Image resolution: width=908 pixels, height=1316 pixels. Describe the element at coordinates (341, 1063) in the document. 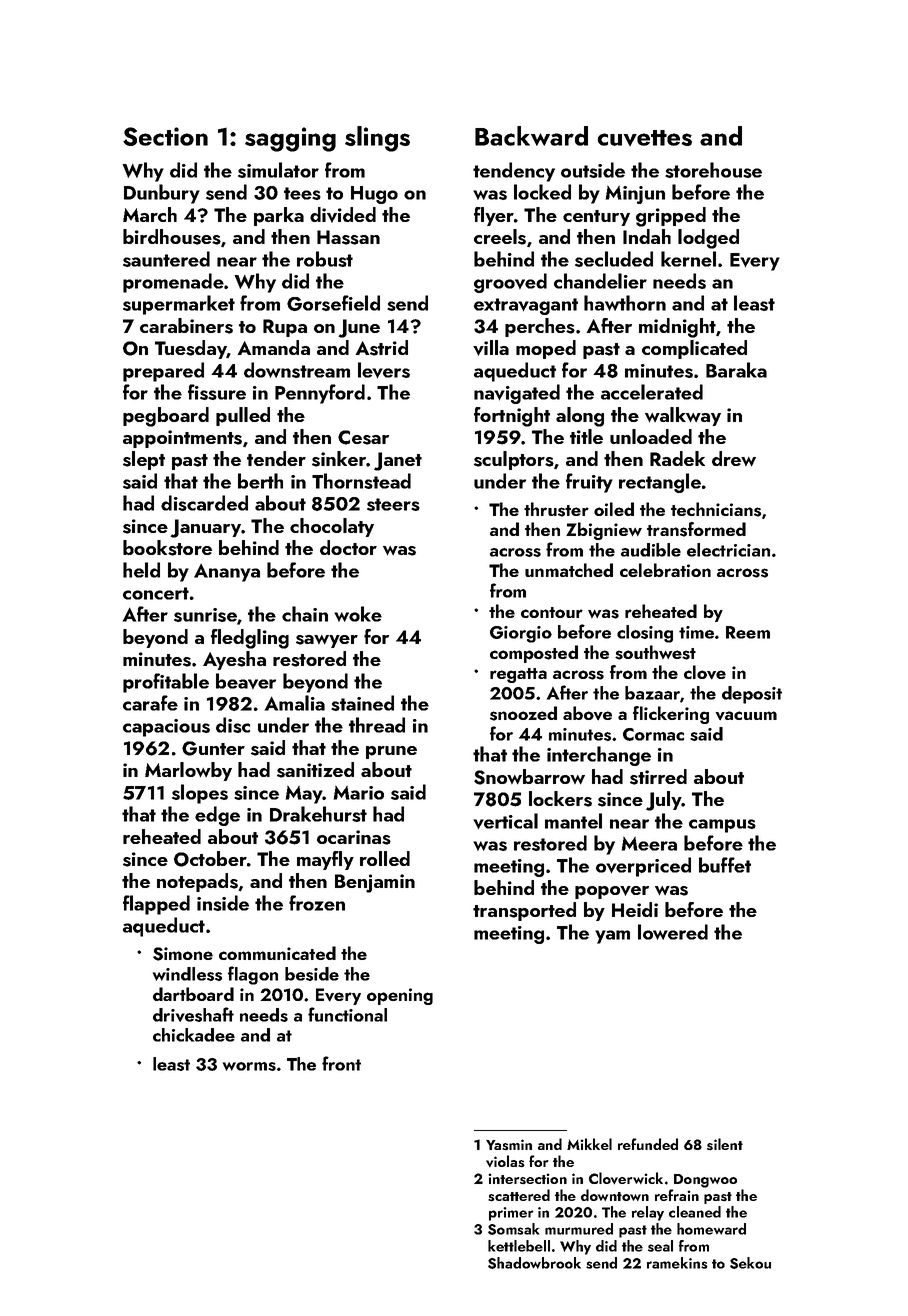

I see `front` at that location.
